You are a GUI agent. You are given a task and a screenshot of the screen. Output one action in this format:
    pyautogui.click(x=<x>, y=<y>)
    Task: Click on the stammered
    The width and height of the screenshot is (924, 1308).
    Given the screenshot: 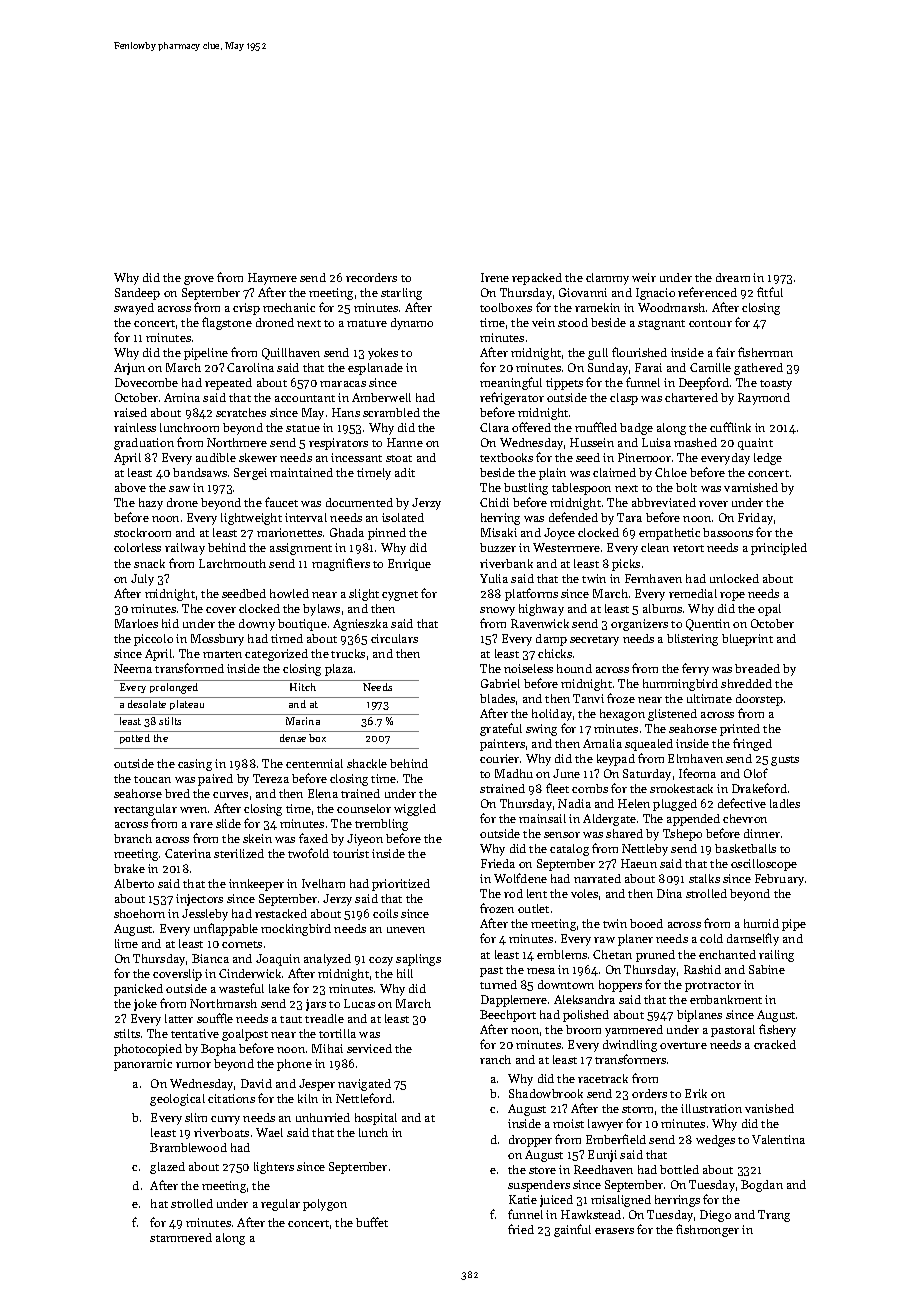 What is the action you would take?
    pyautogui.click(x=181, y=1237)
